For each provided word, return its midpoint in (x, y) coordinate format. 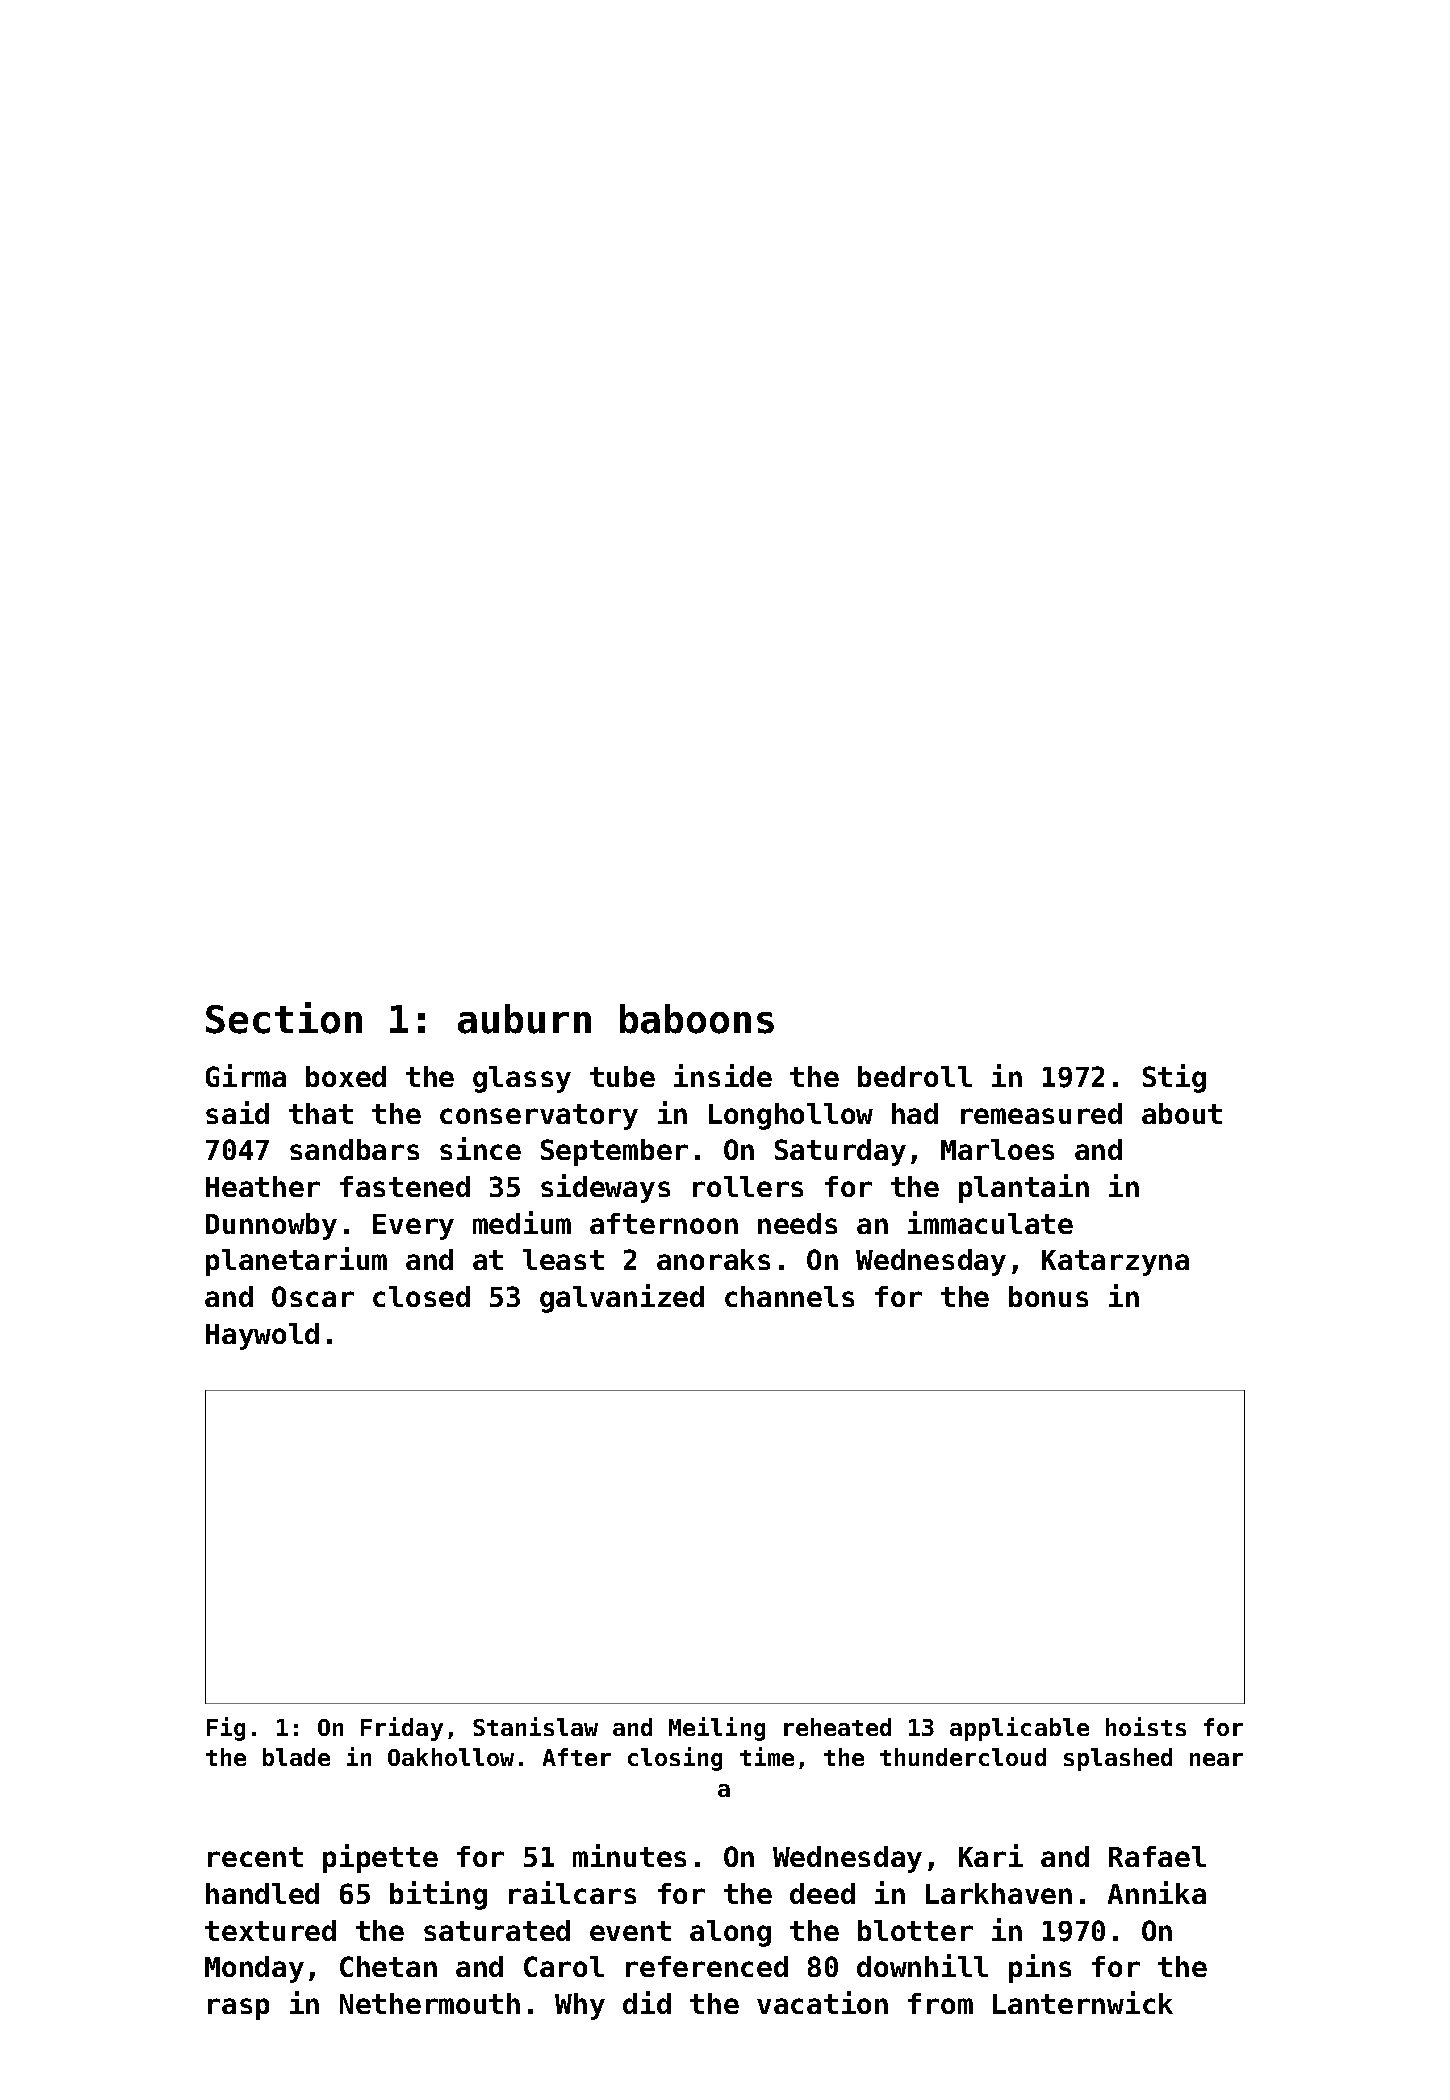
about (1182, 1113)
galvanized (622, 1298)
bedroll (915, 1076)
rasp (238, 2009)
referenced (707, 1966)
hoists (1146, 1726)
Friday (402, 1729)
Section (284, 1018)
